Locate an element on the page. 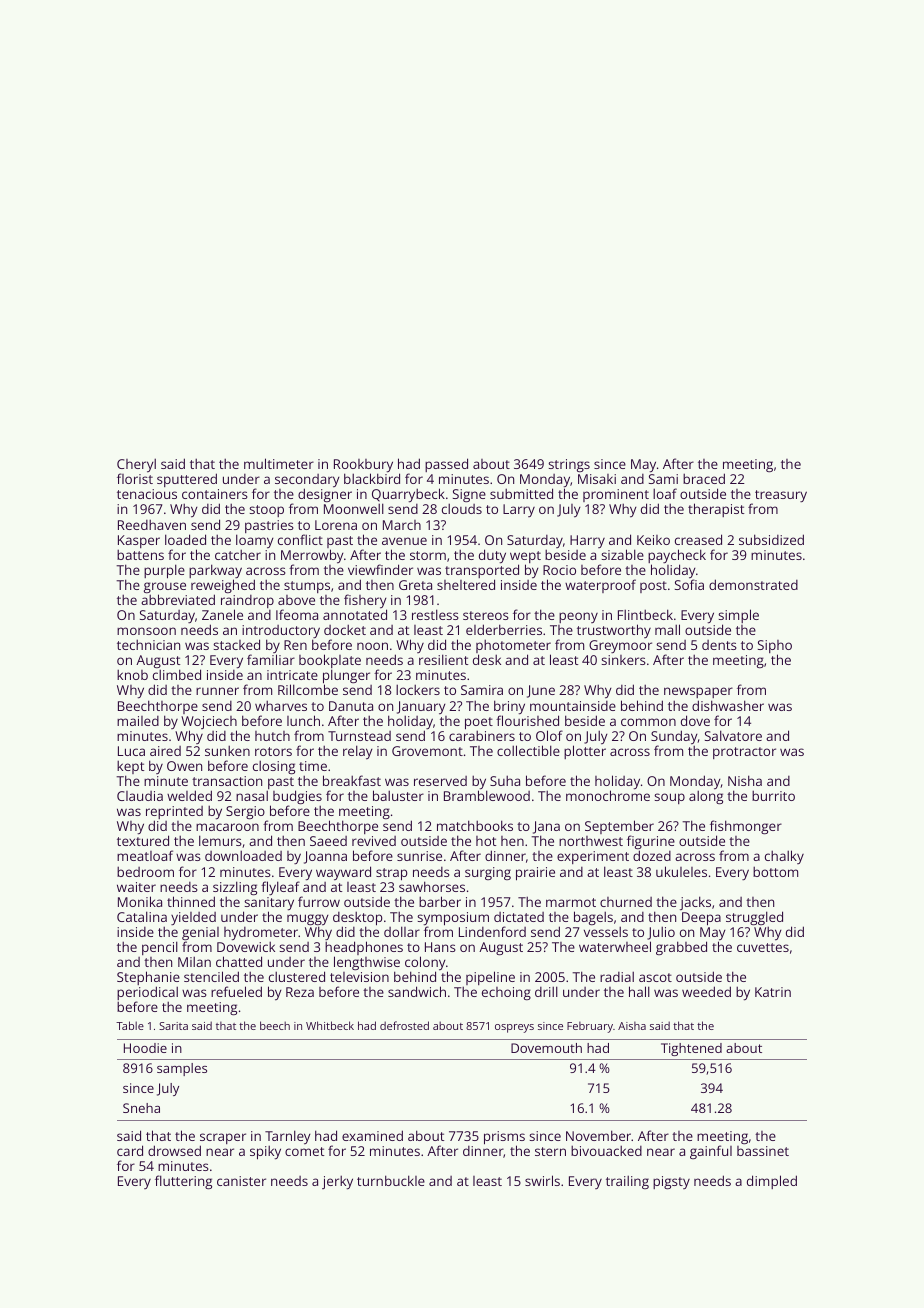 Image resolution: width=924 pixels, height=1308 pixels. fluttering is located at coordinates (183, 1182).
